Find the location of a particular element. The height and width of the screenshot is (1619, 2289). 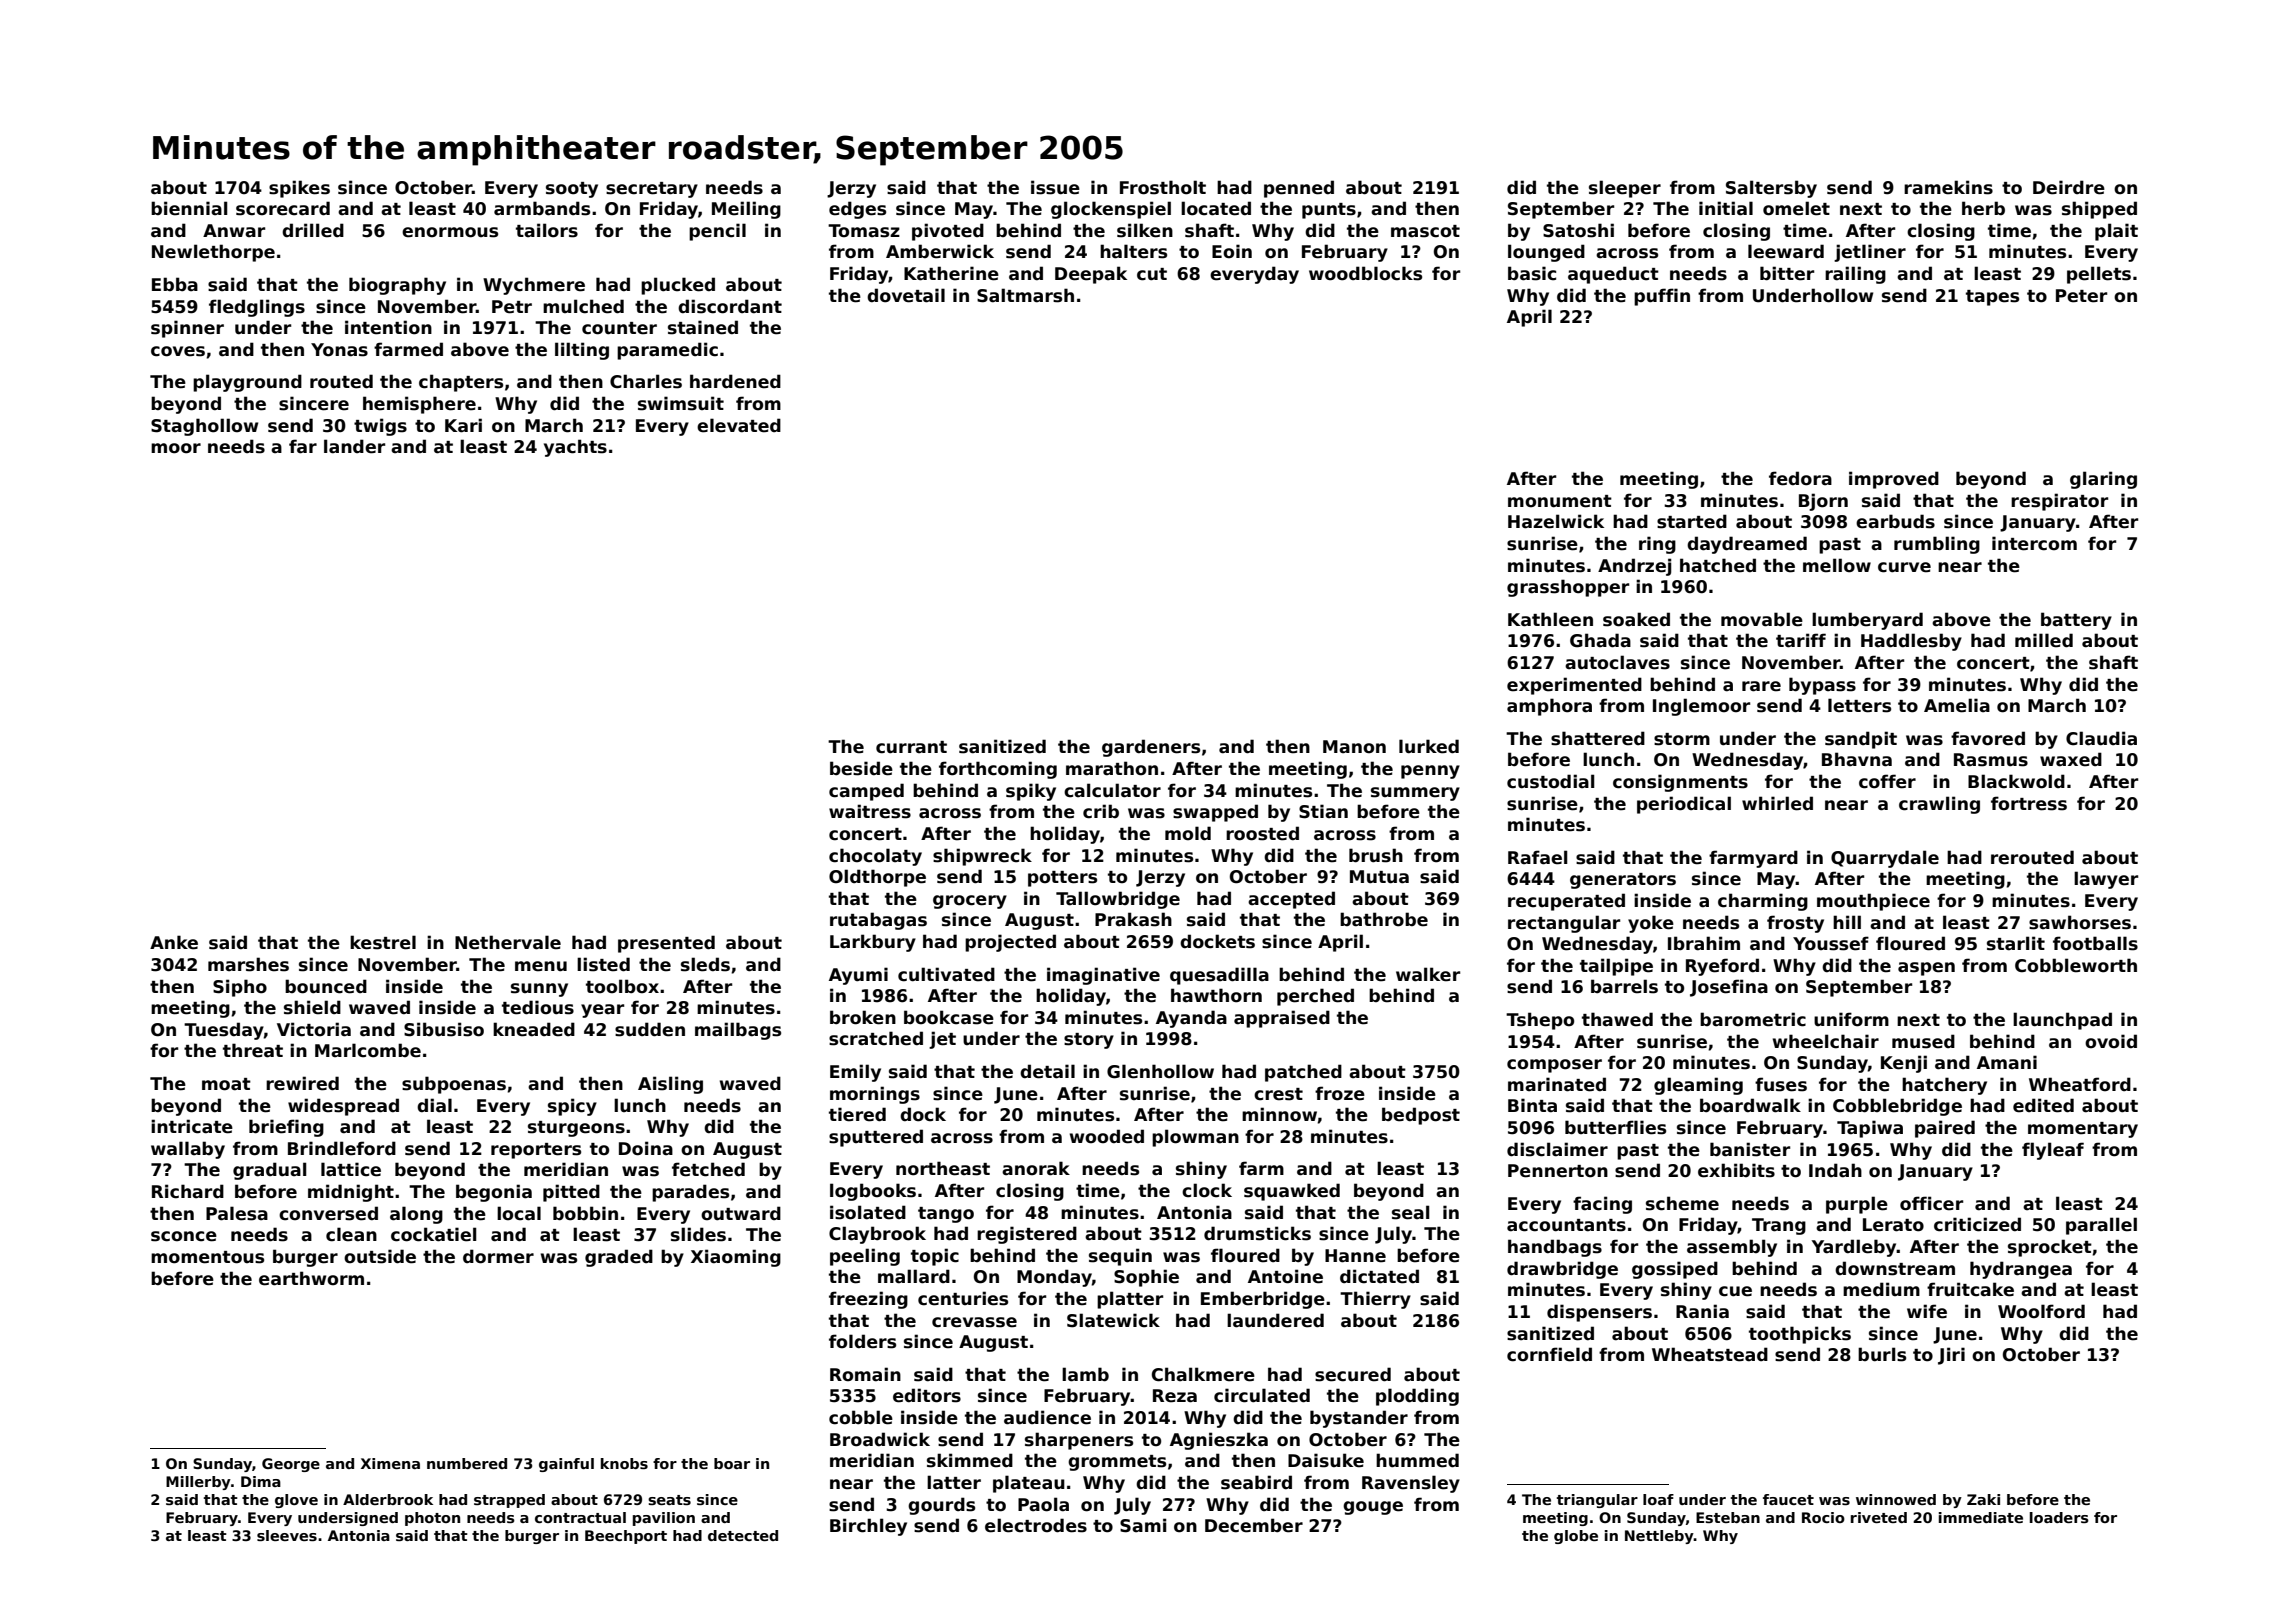

fledglings is located at coordinates (257, 308).
